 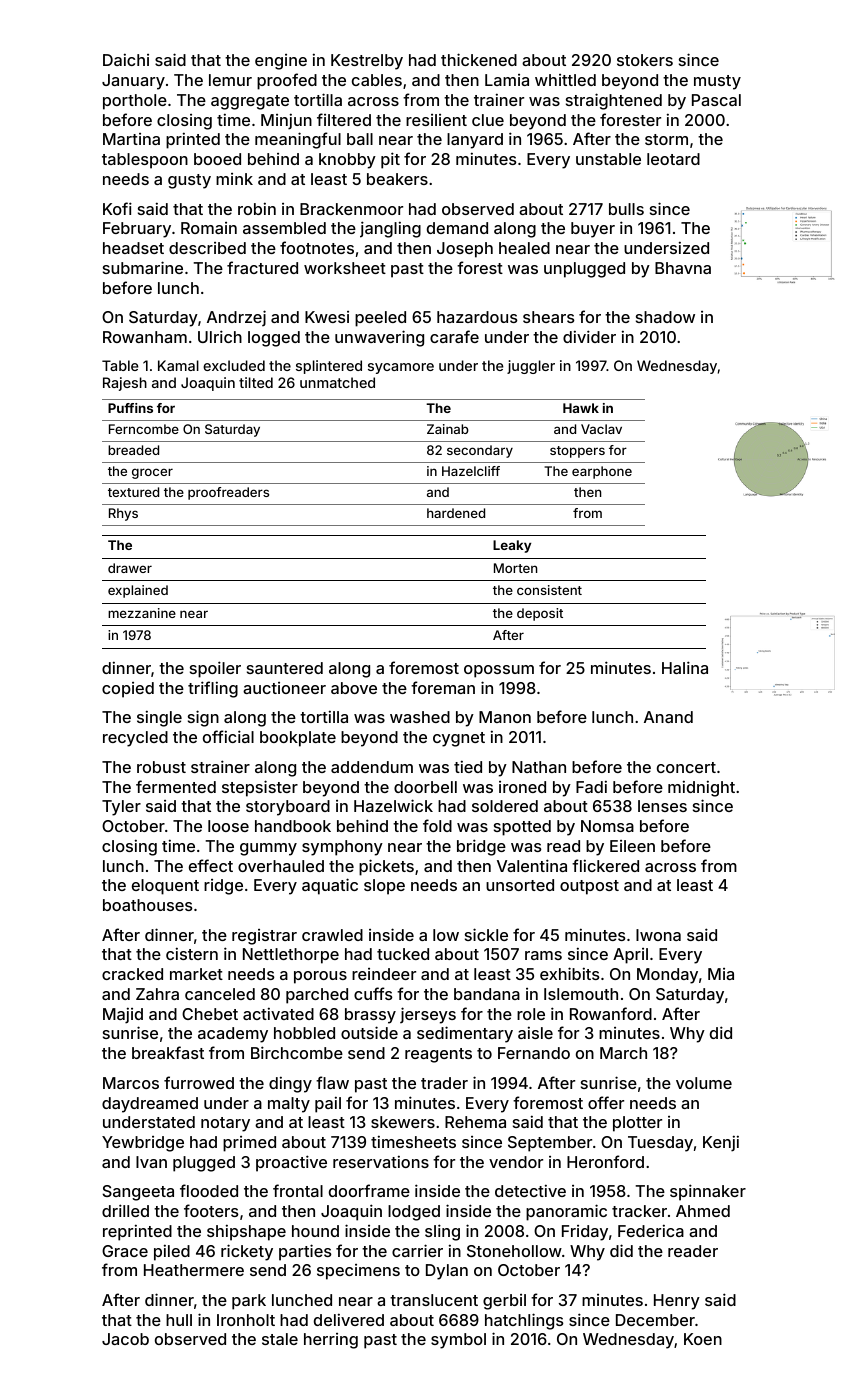 I want to click on drilled, so click(x=125, y=1210).
